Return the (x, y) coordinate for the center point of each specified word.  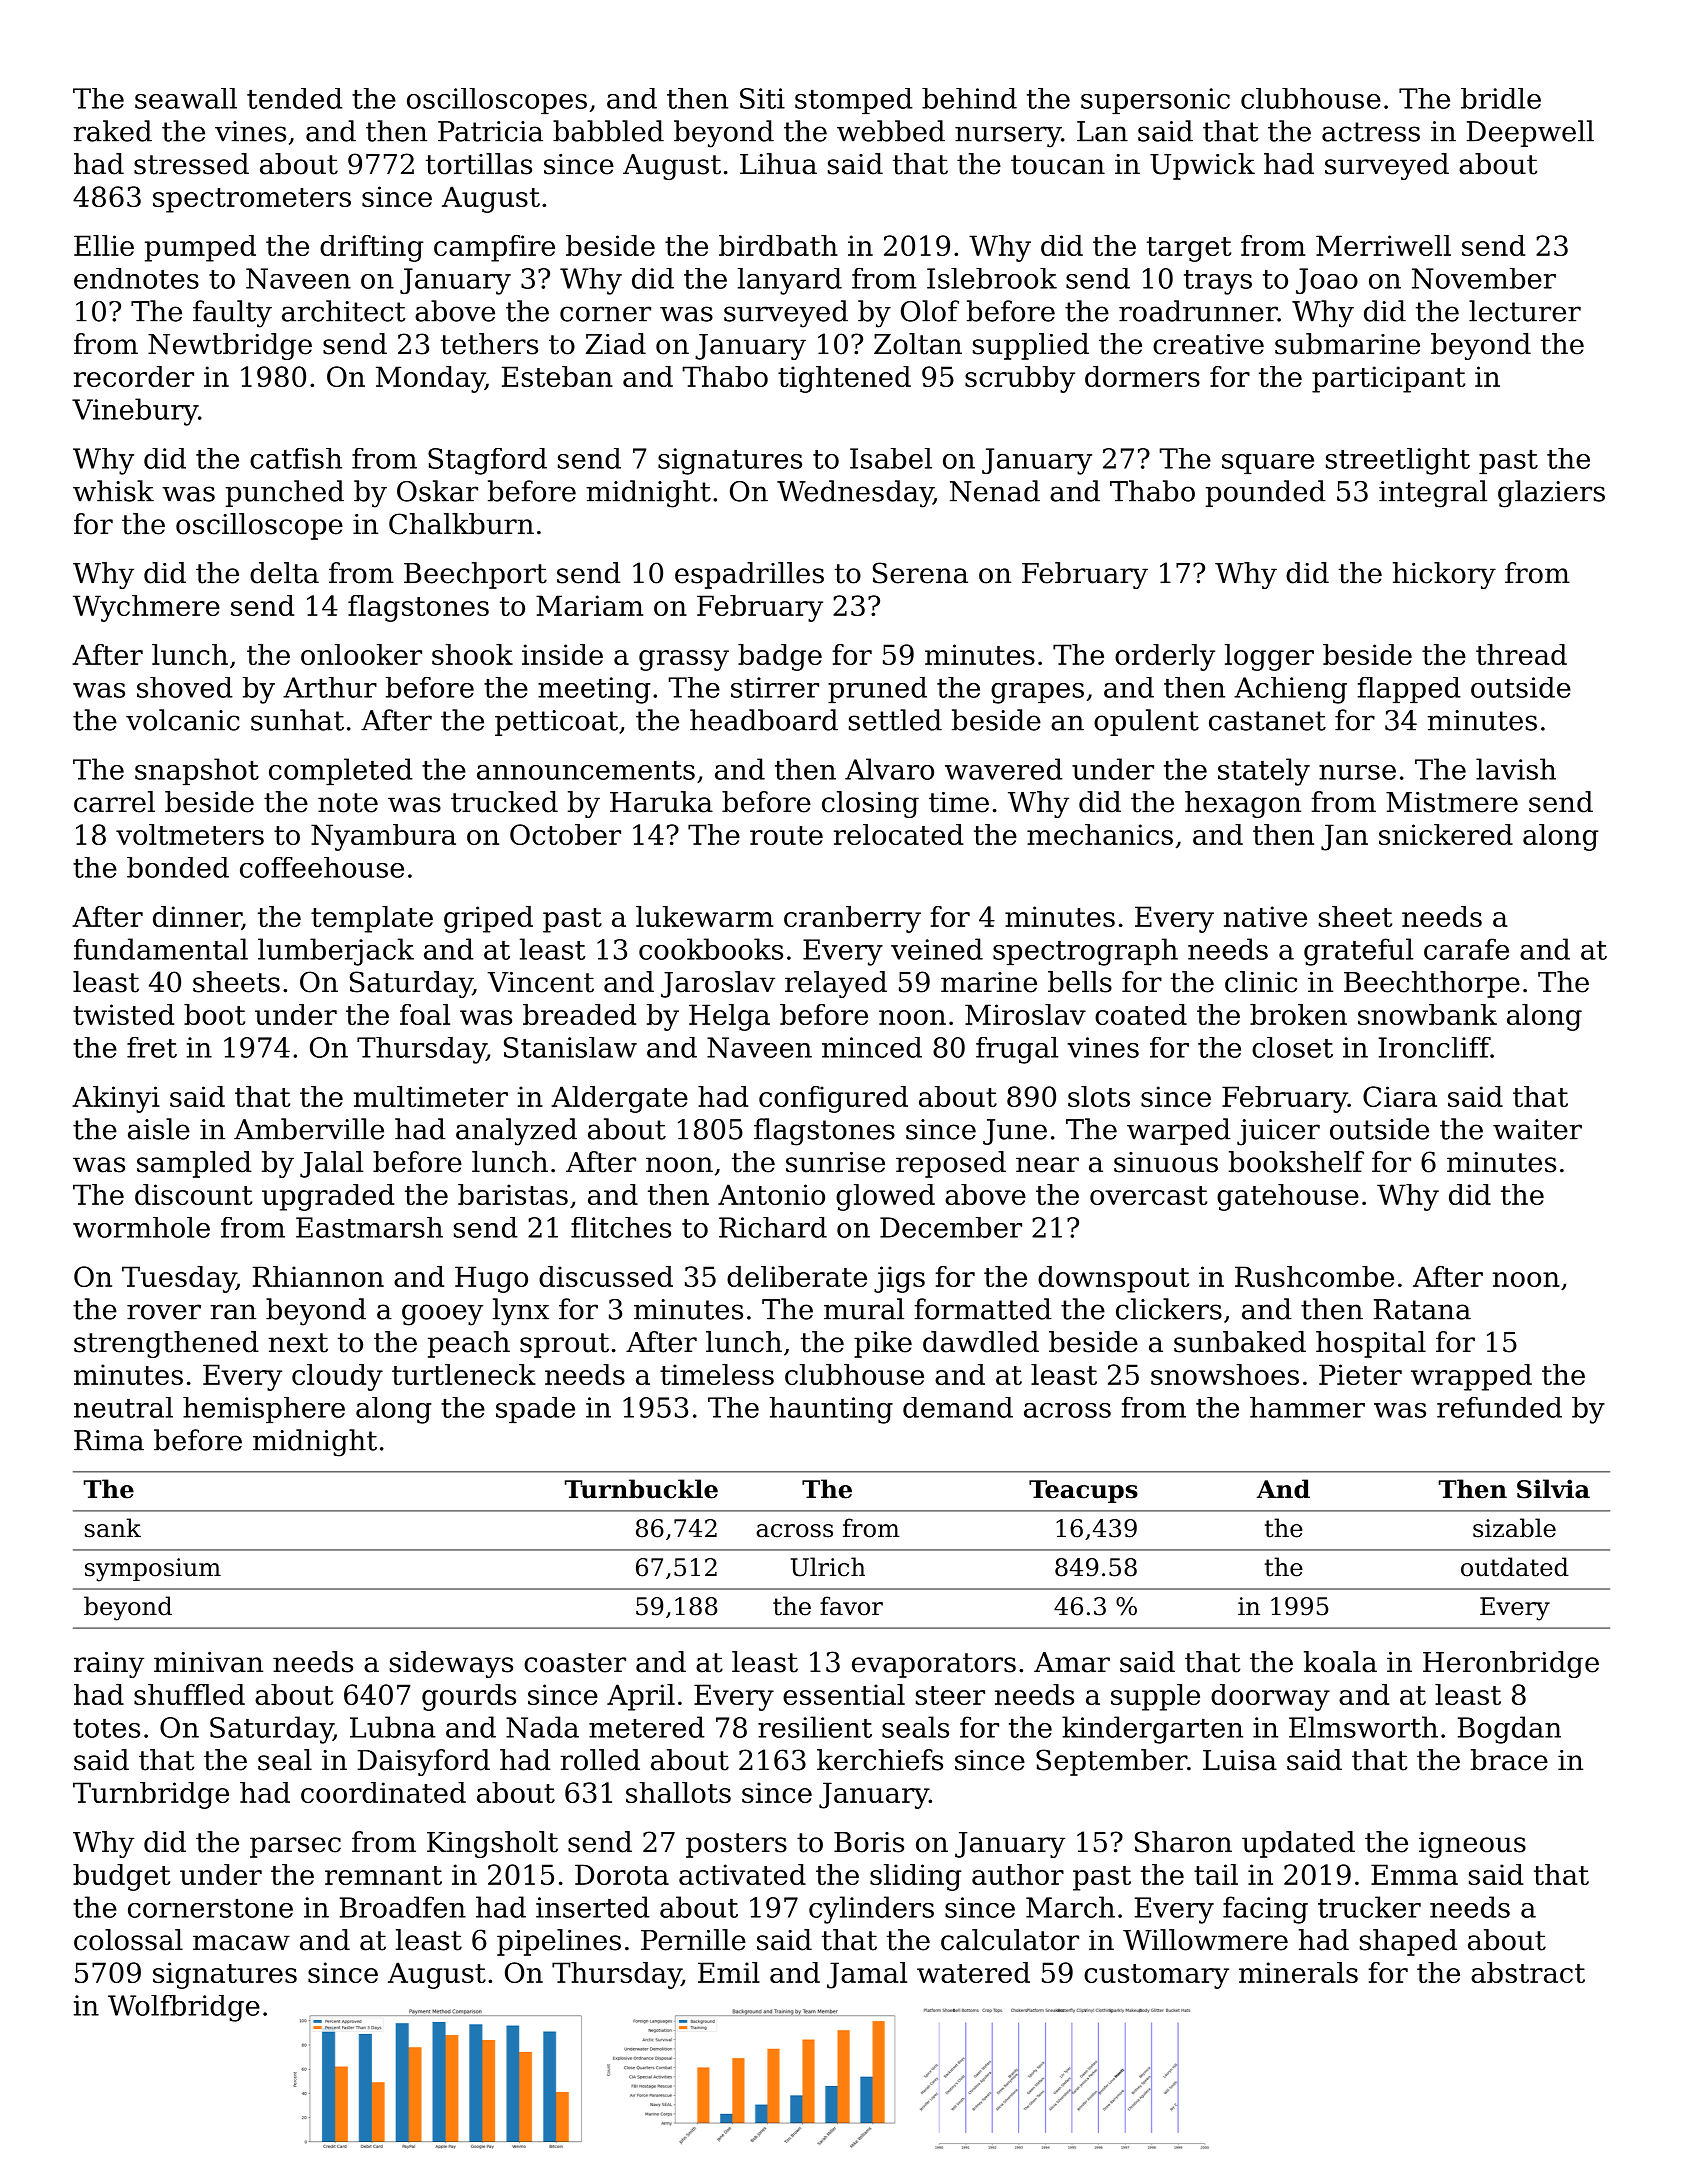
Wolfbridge (184, 2008)
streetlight (1398, 461)
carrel (114, 802)
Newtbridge (230, 346)
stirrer (775, 687)
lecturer (1525, 311)
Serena (920, 573)
